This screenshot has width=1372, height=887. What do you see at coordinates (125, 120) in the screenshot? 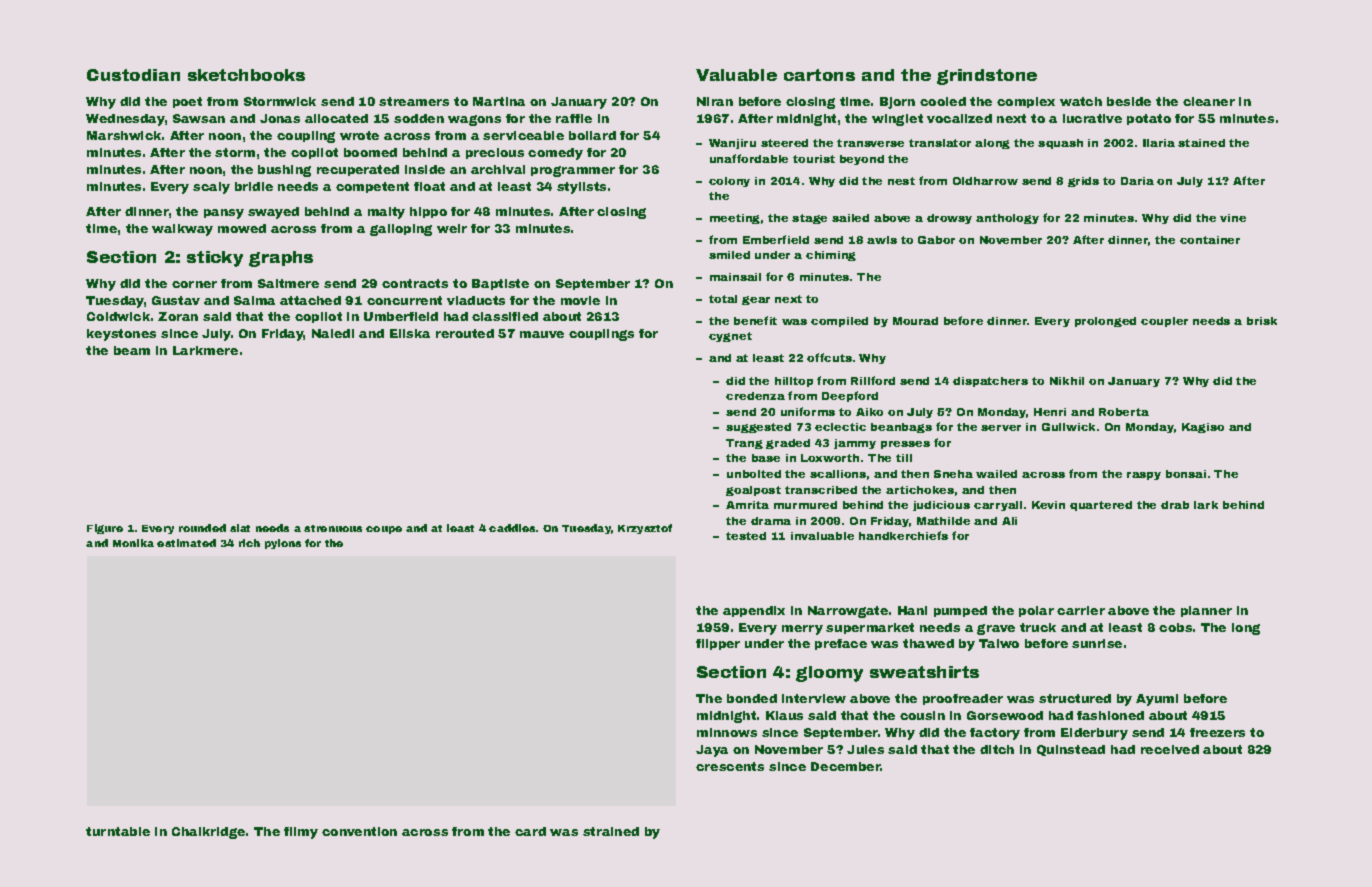
I see `Wednesday` at bounding box center [125, 120].
